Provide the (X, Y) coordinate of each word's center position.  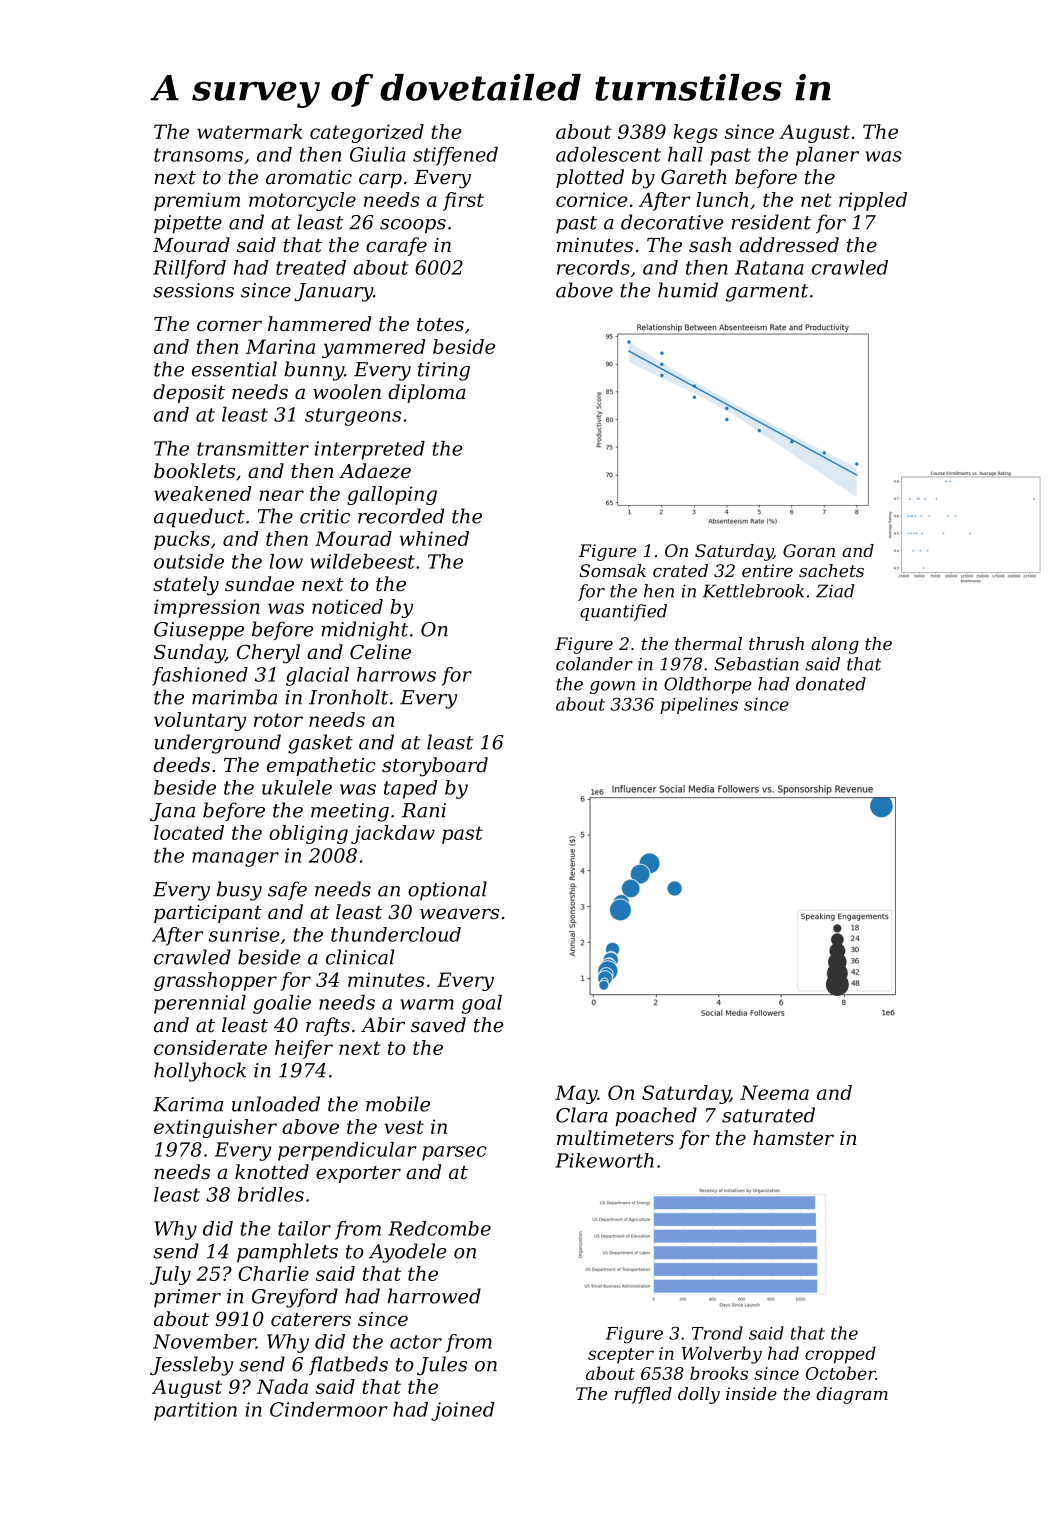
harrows (396, 674)
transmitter (253, 448)
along (835, 645)
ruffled (643, 1395)
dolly (699, 1395)
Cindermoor (328, 1409)
